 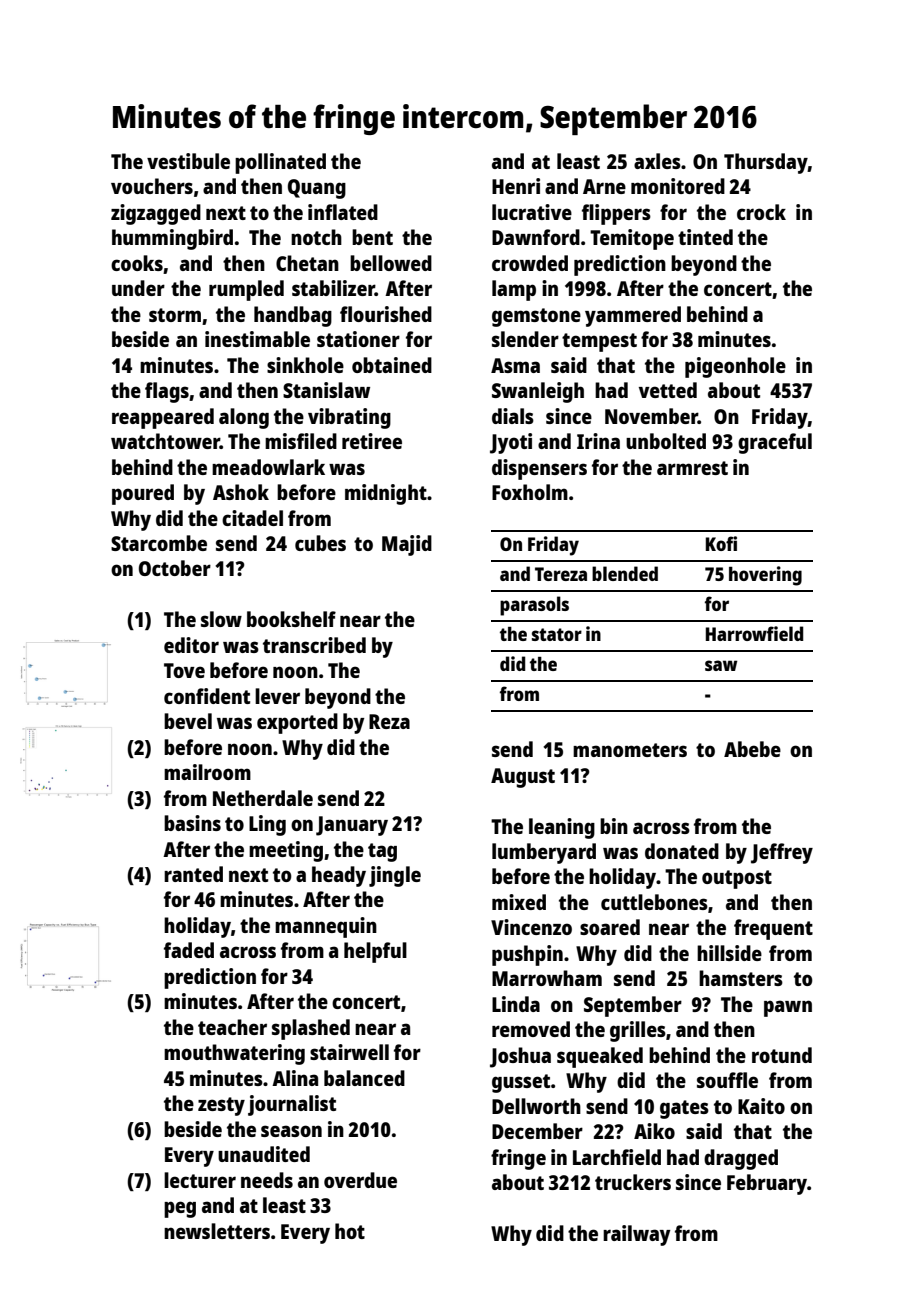 What do you see at coordinates (217, 1231) in the document?
I see `newsletters` at bounding box center [217, 1231].
